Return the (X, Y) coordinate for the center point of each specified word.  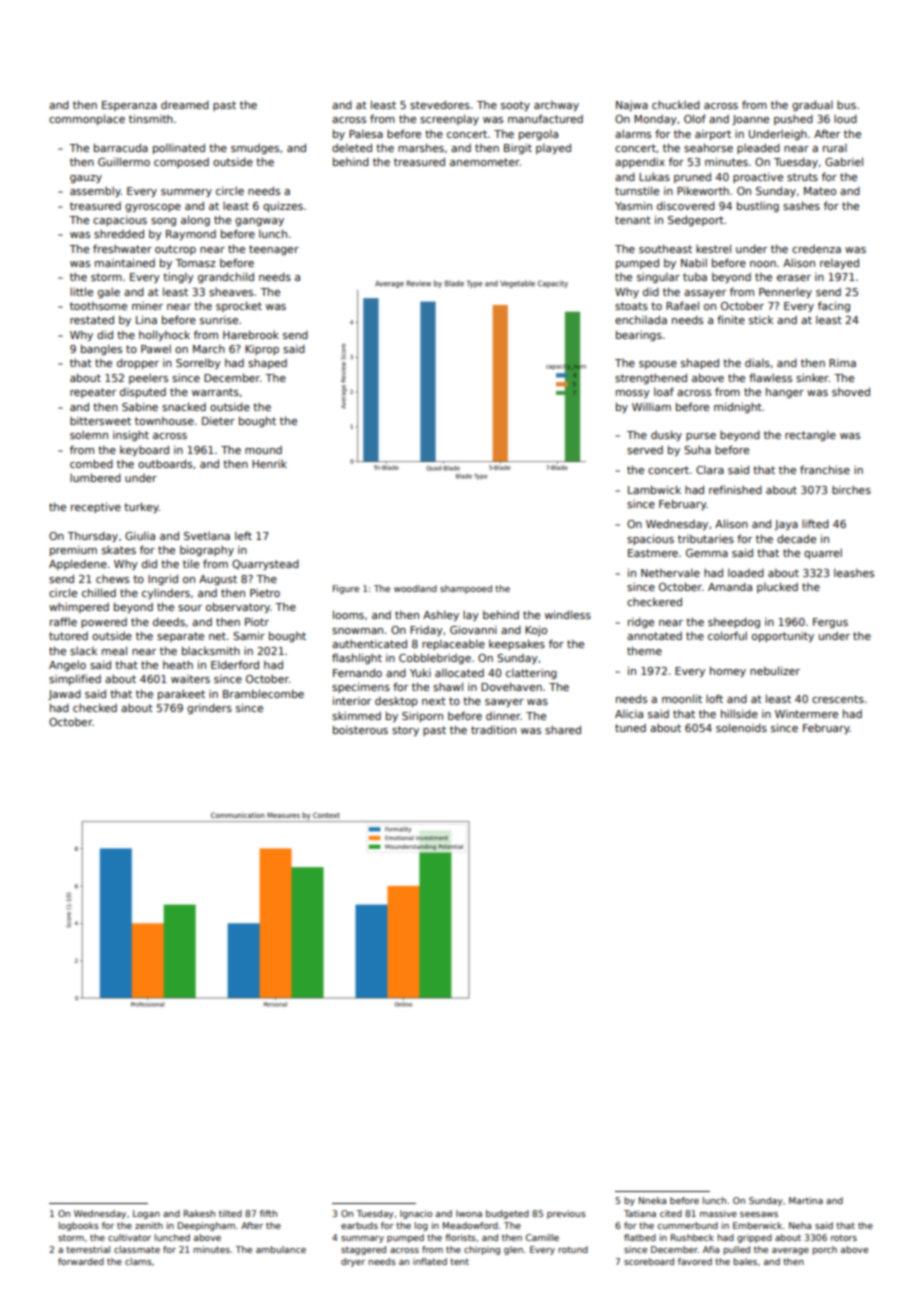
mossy (633, 394)
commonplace (87, 119)
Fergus (830, 623)
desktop (396, 701)
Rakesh (199, 1213)
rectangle (810, 436)
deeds (169, 622)
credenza (816, 249)
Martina (806, 1200)
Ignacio (416, 1214)
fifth (268, 1213)
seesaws (759, 1214)
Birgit (518, 149)
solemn (89, 435)
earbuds (359, 1225)
